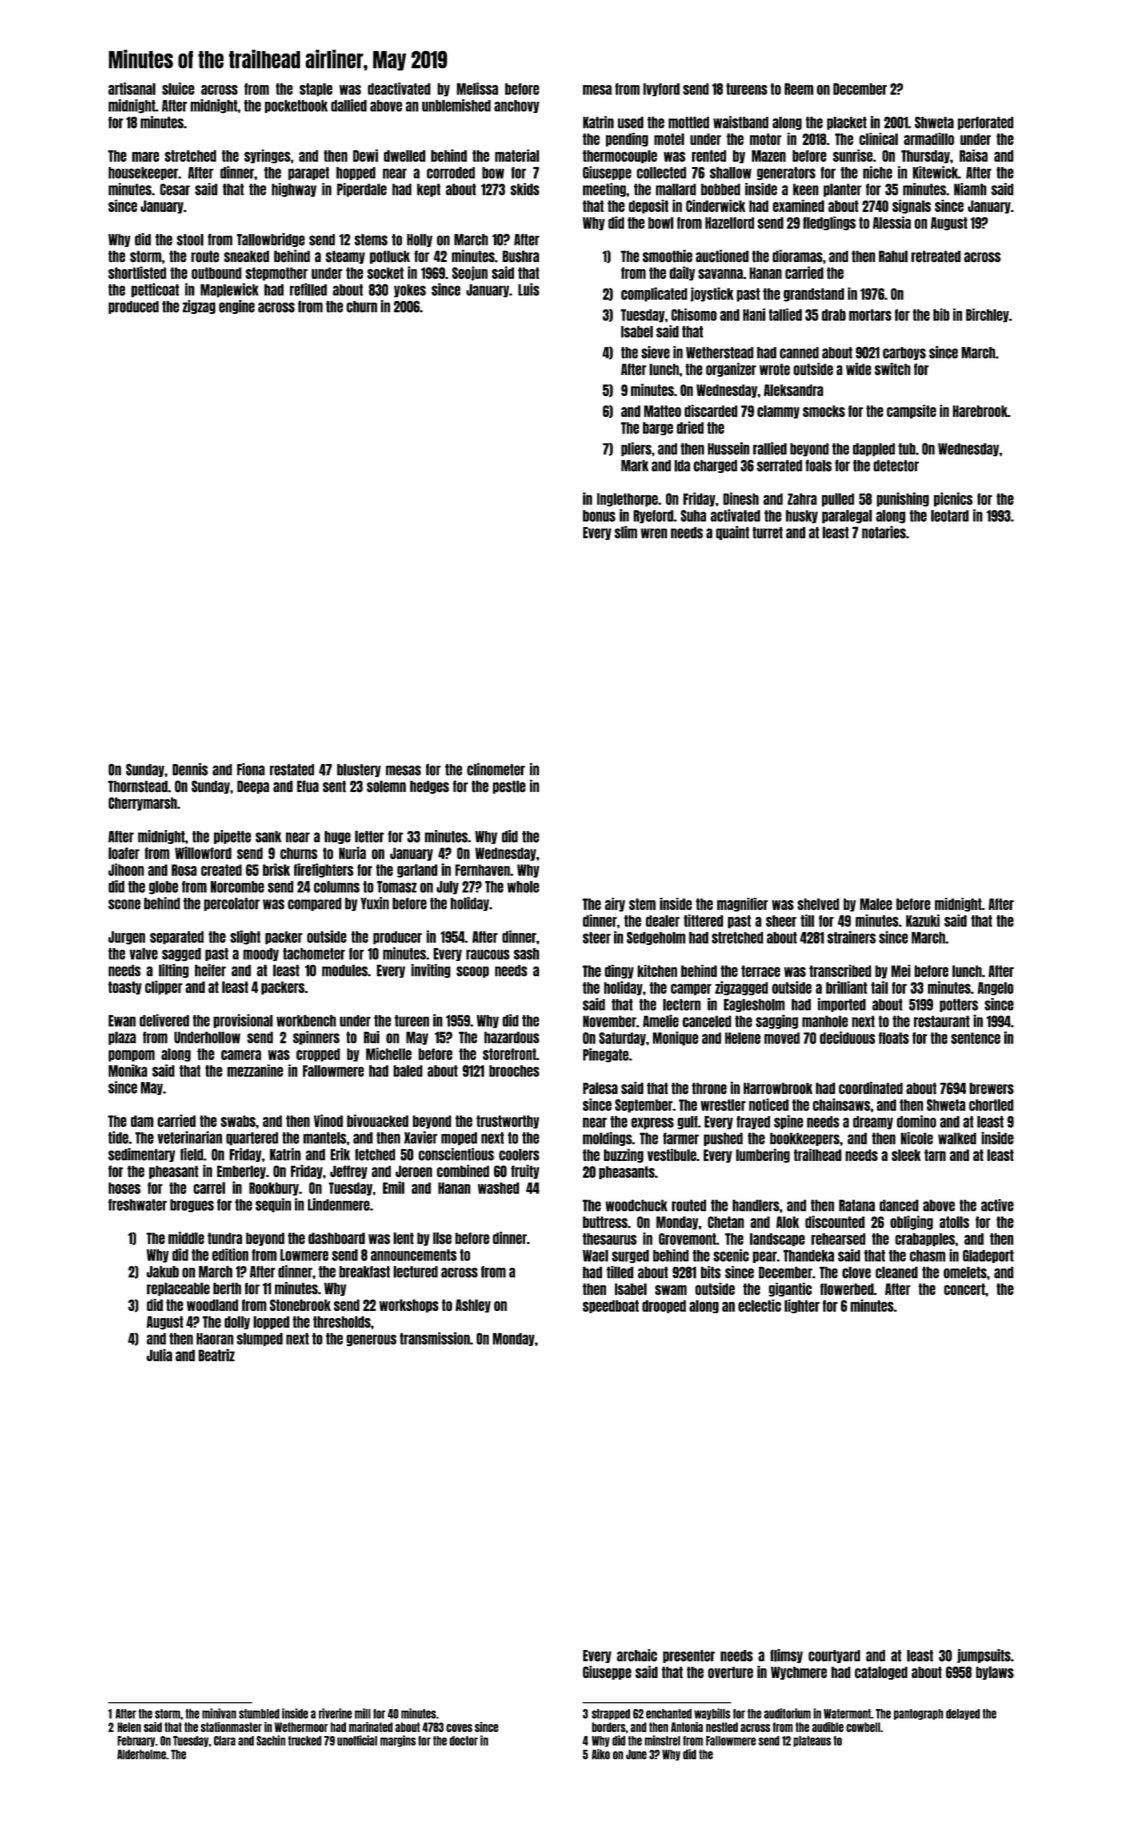 This image has height=1847, width=1122. Describe the element at coordinates (654, 533) in the image. I see `wren` at that location.
